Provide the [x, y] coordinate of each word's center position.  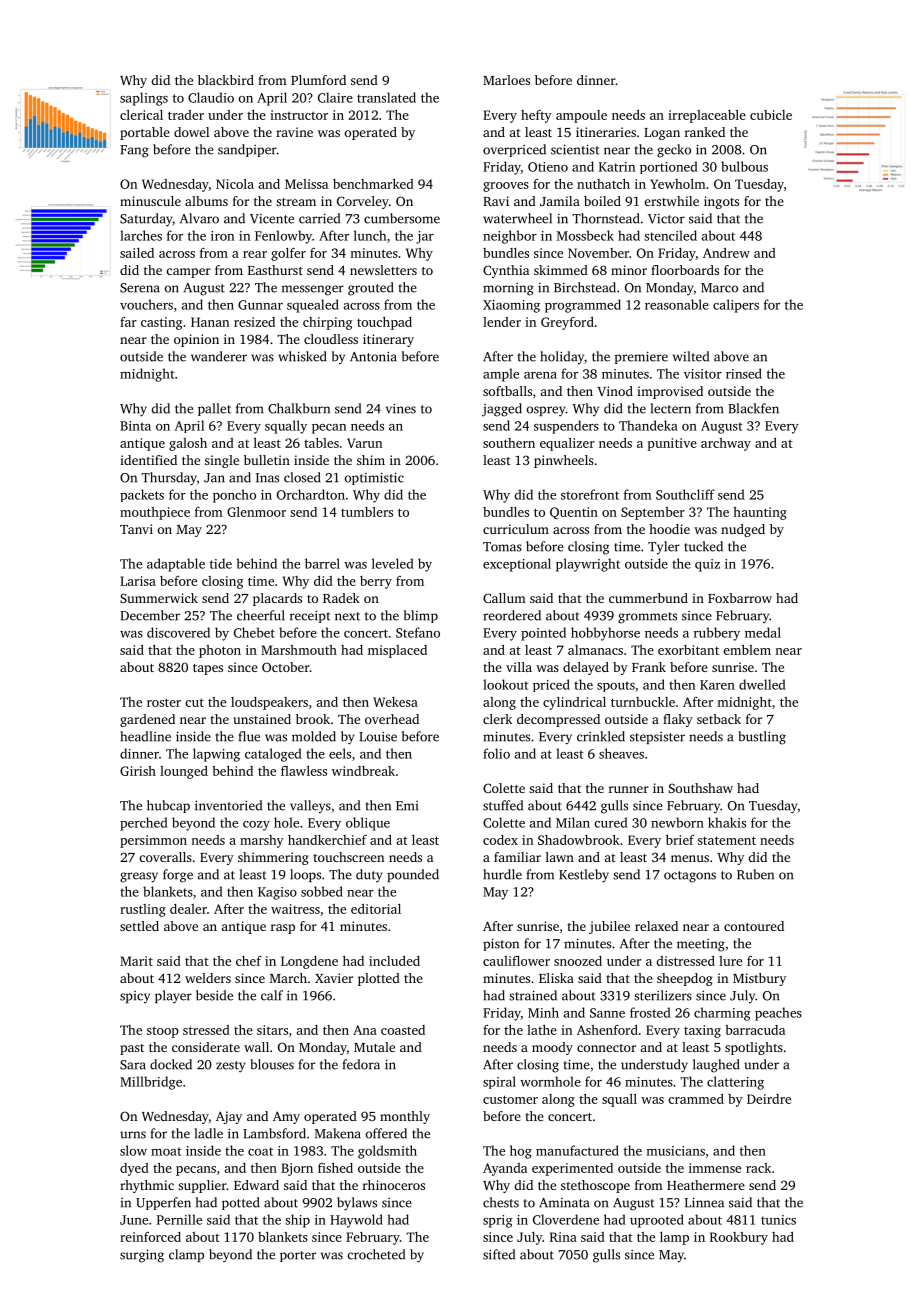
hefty [536, 116]
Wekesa [395, 702]
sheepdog [685, 979]
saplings [144, 99]
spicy [135, 997]
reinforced [150, 1237]
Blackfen [753, 408]
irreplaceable [707, 116]
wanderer [219, 356]
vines [401, 408]
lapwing [216, 755]
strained [533, 995]
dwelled [762, 684]
